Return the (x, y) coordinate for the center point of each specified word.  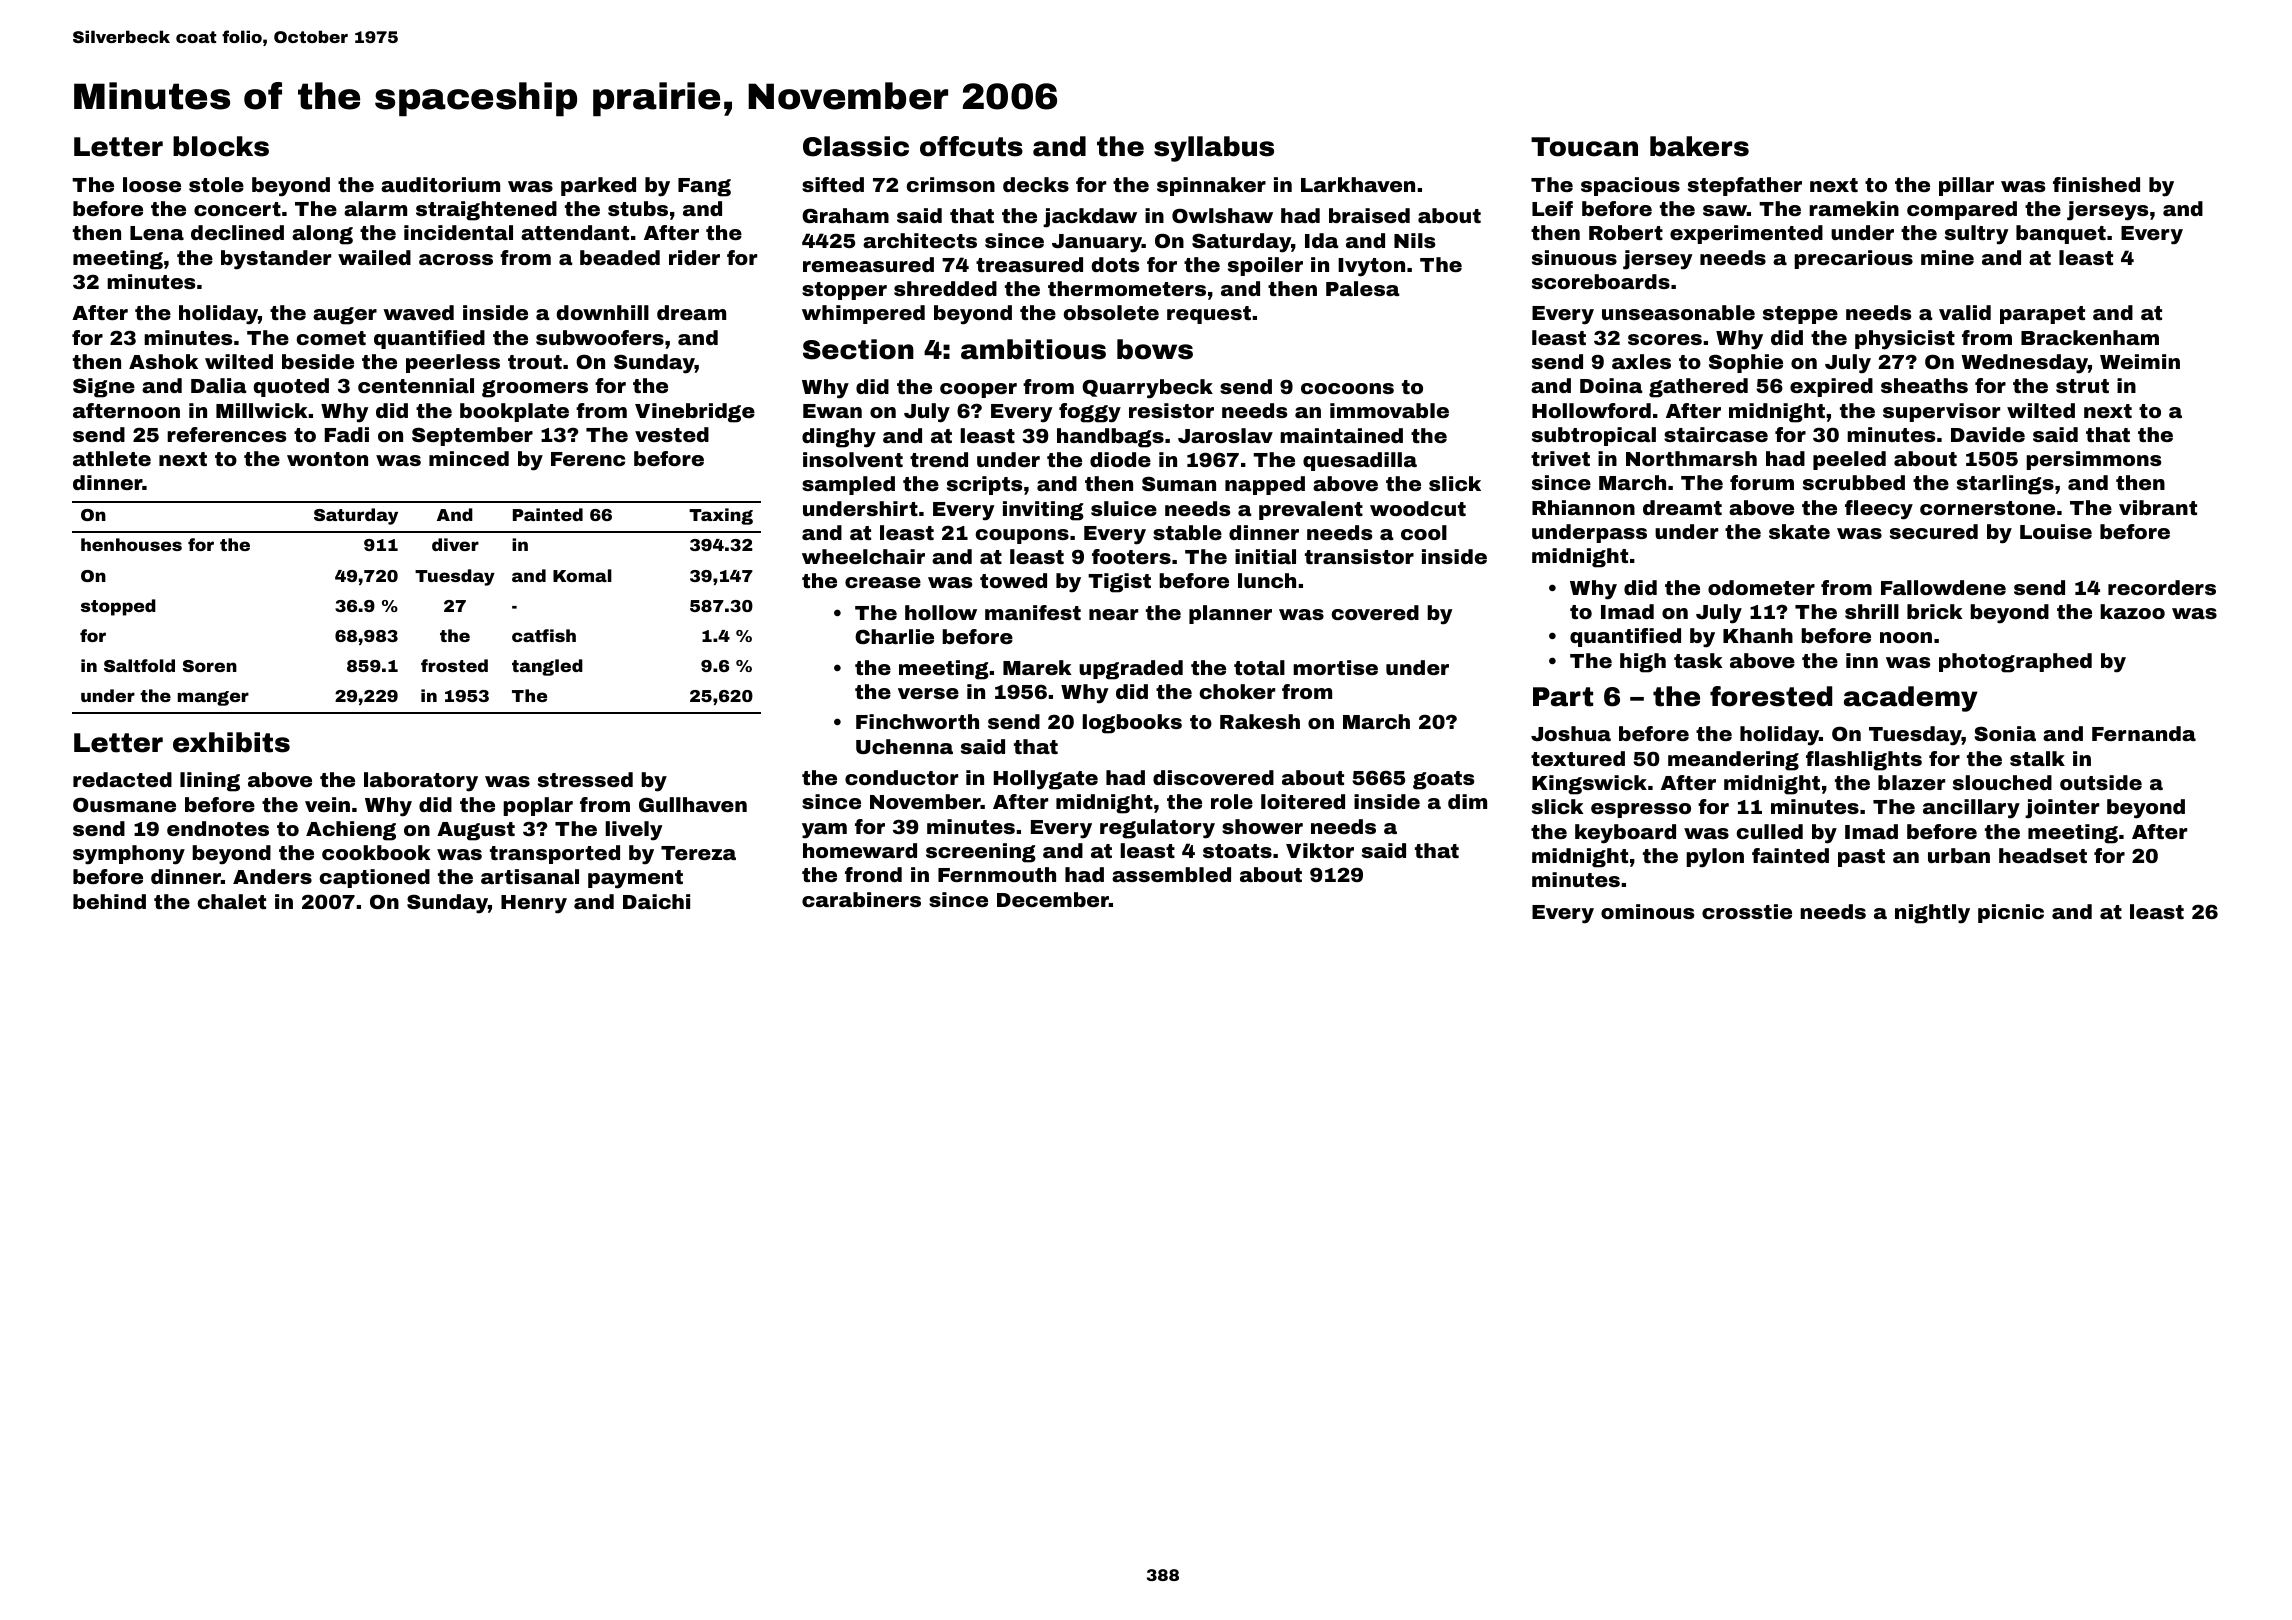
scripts (984, 485)
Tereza (698, 853)
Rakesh (1260, 721)
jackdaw (1090, 218)
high (1643, 663)
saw (1725, 210)
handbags (1110, 438)
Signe (104, 388)
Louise (2056, 531)
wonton (327, 459)
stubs (638, 208)
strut (2082, 386)
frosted (454, 665)
